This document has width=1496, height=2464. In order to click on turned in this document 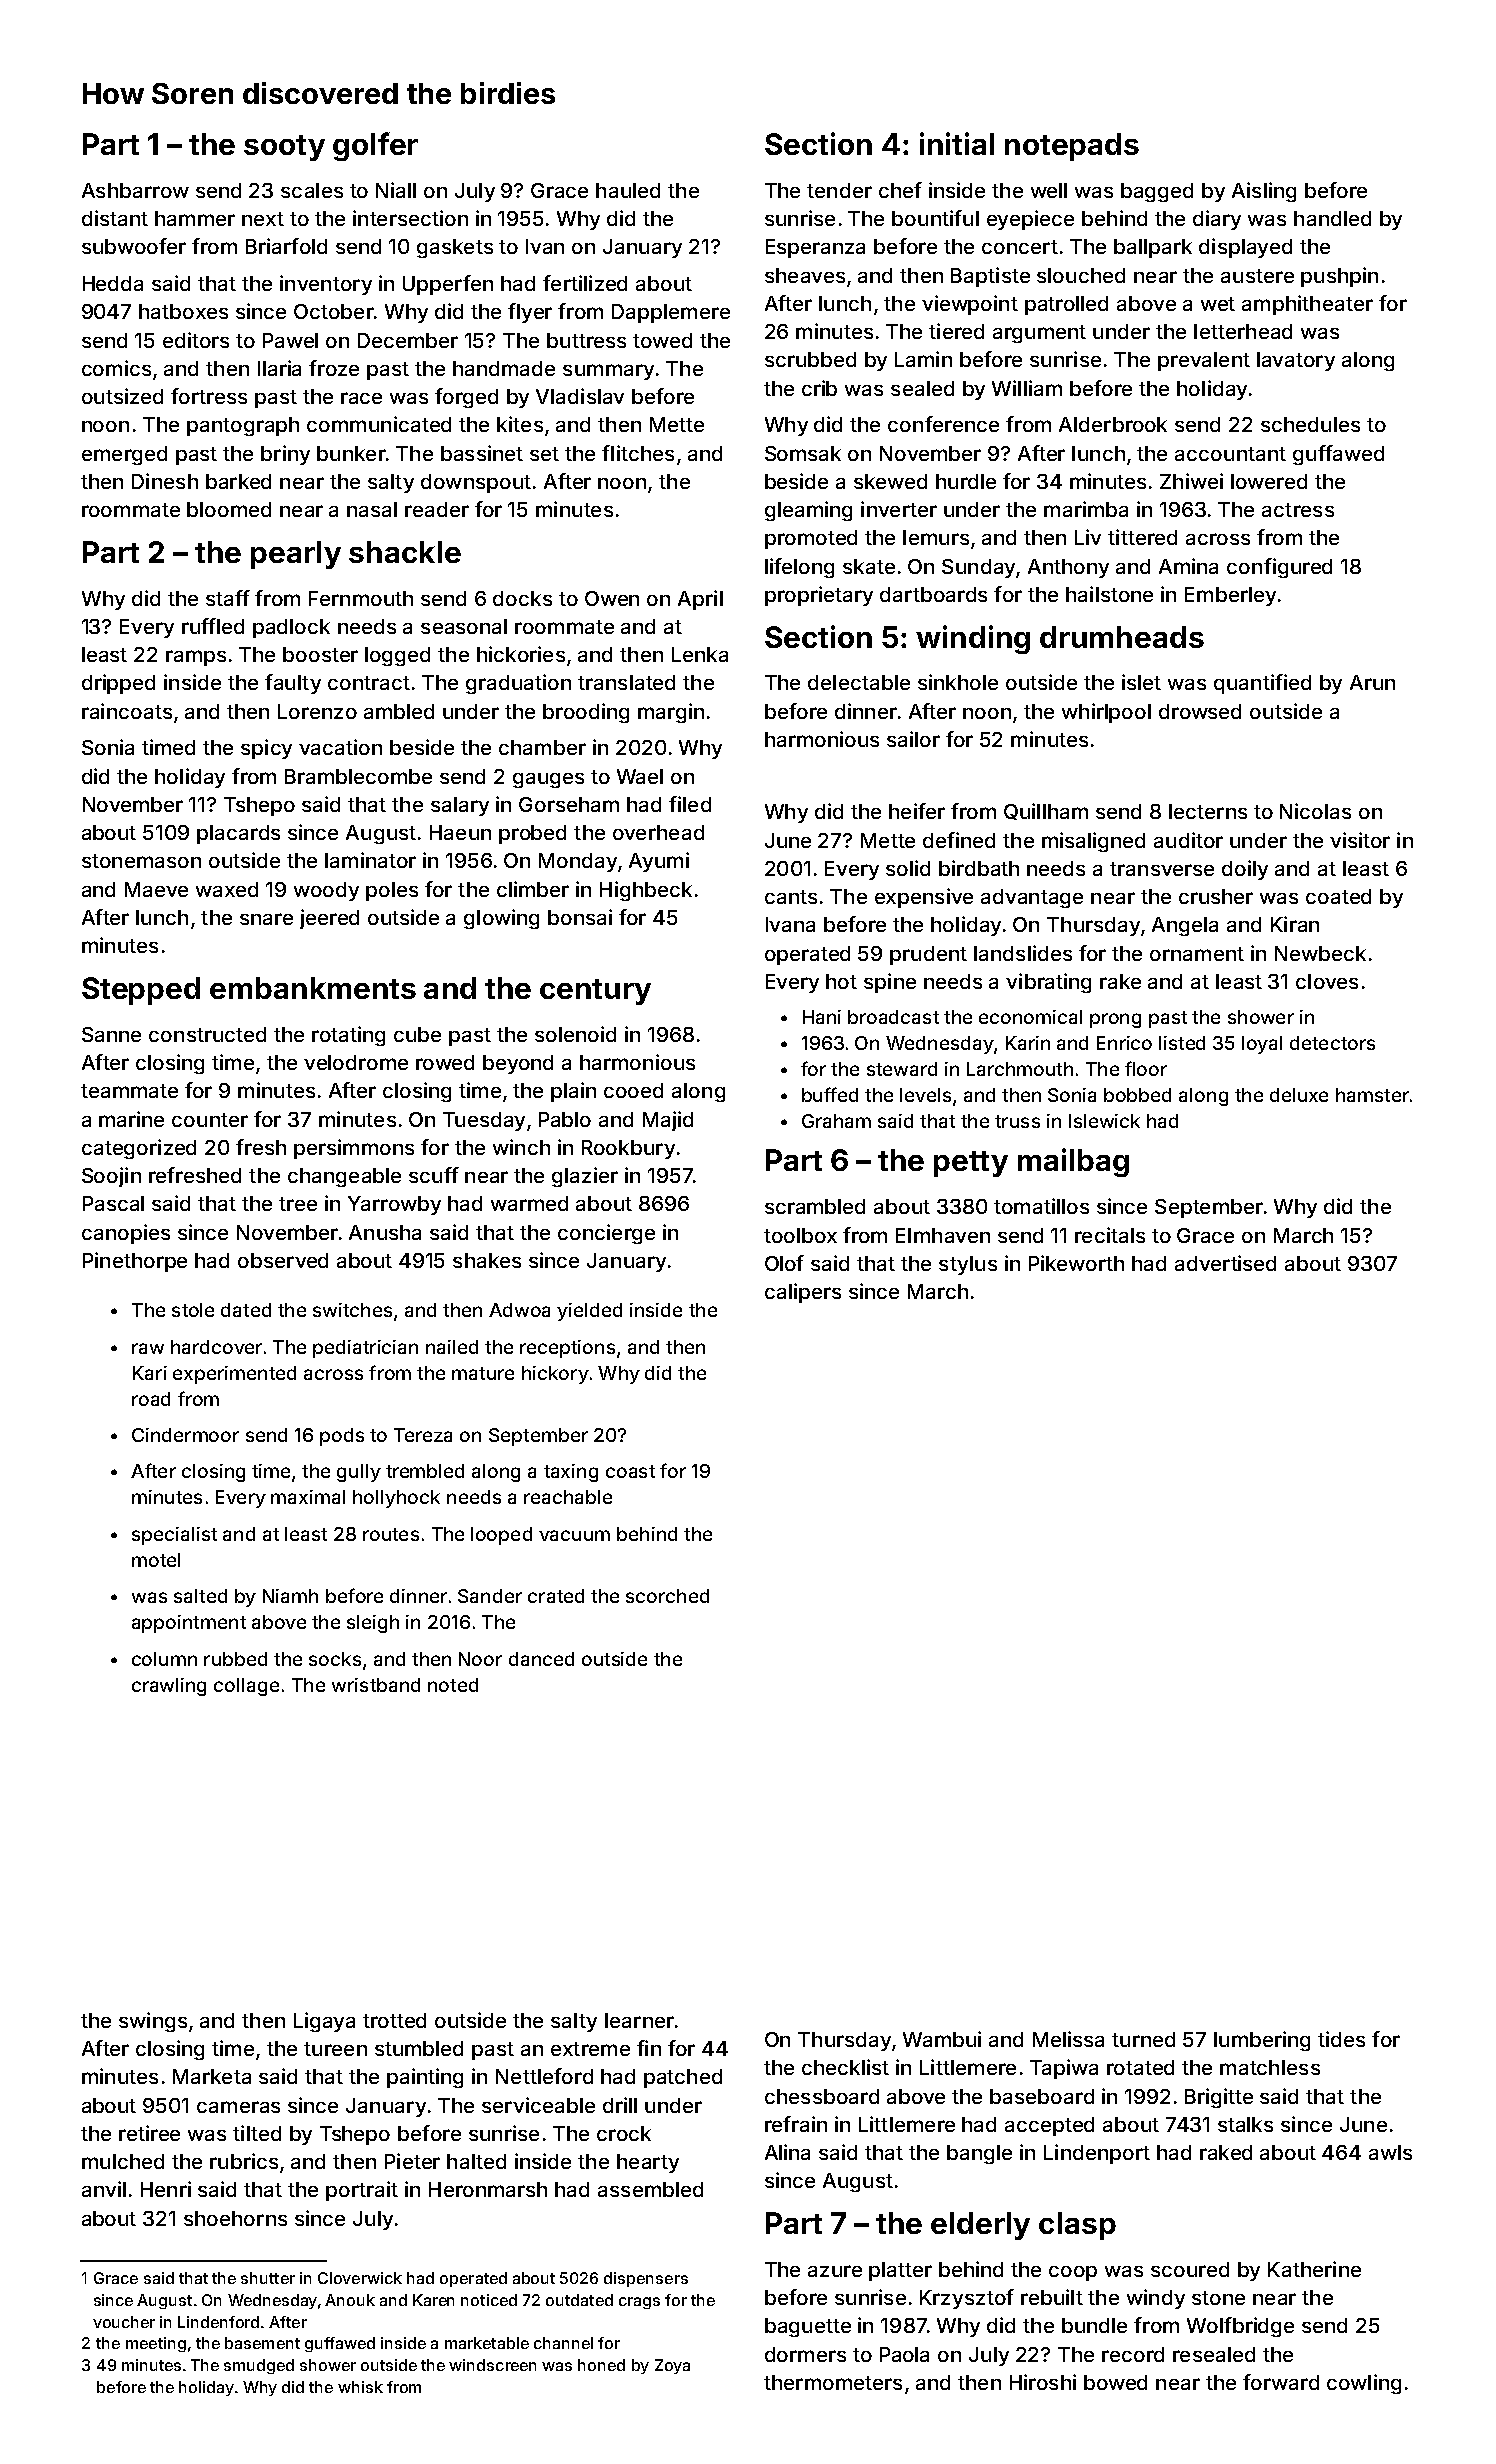, I will do `click(1143, 2039)`.
